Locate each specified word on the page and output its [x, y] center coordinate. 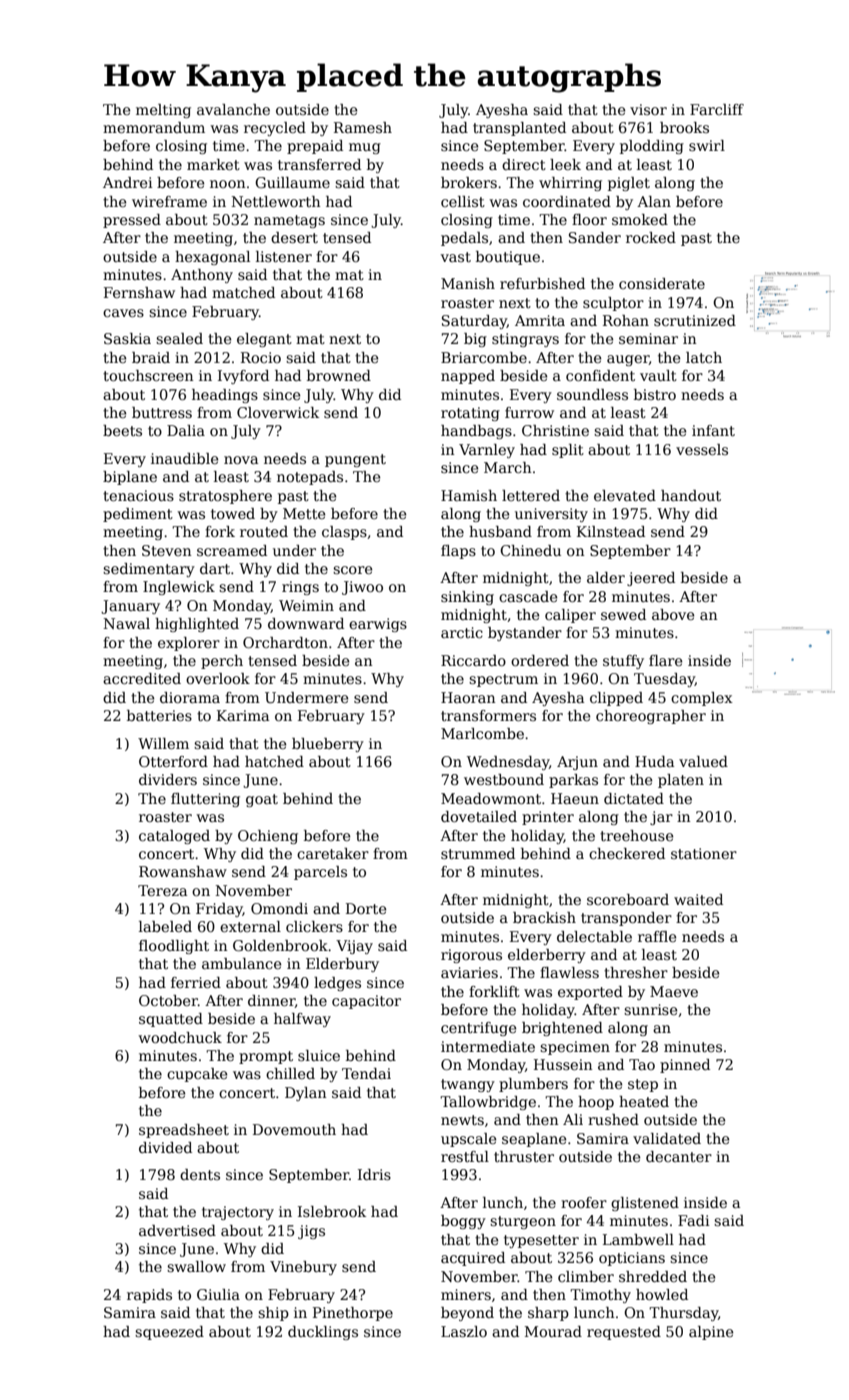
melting [163, 111]
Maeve [674, 991]
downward [306, 623]
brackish [544, 917]
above [673, 614]
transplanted [519, 129]
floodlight [174, 947]
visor [648, 109]
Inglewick [179, 588]
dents [200, 1174]
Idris [374, 1174]
